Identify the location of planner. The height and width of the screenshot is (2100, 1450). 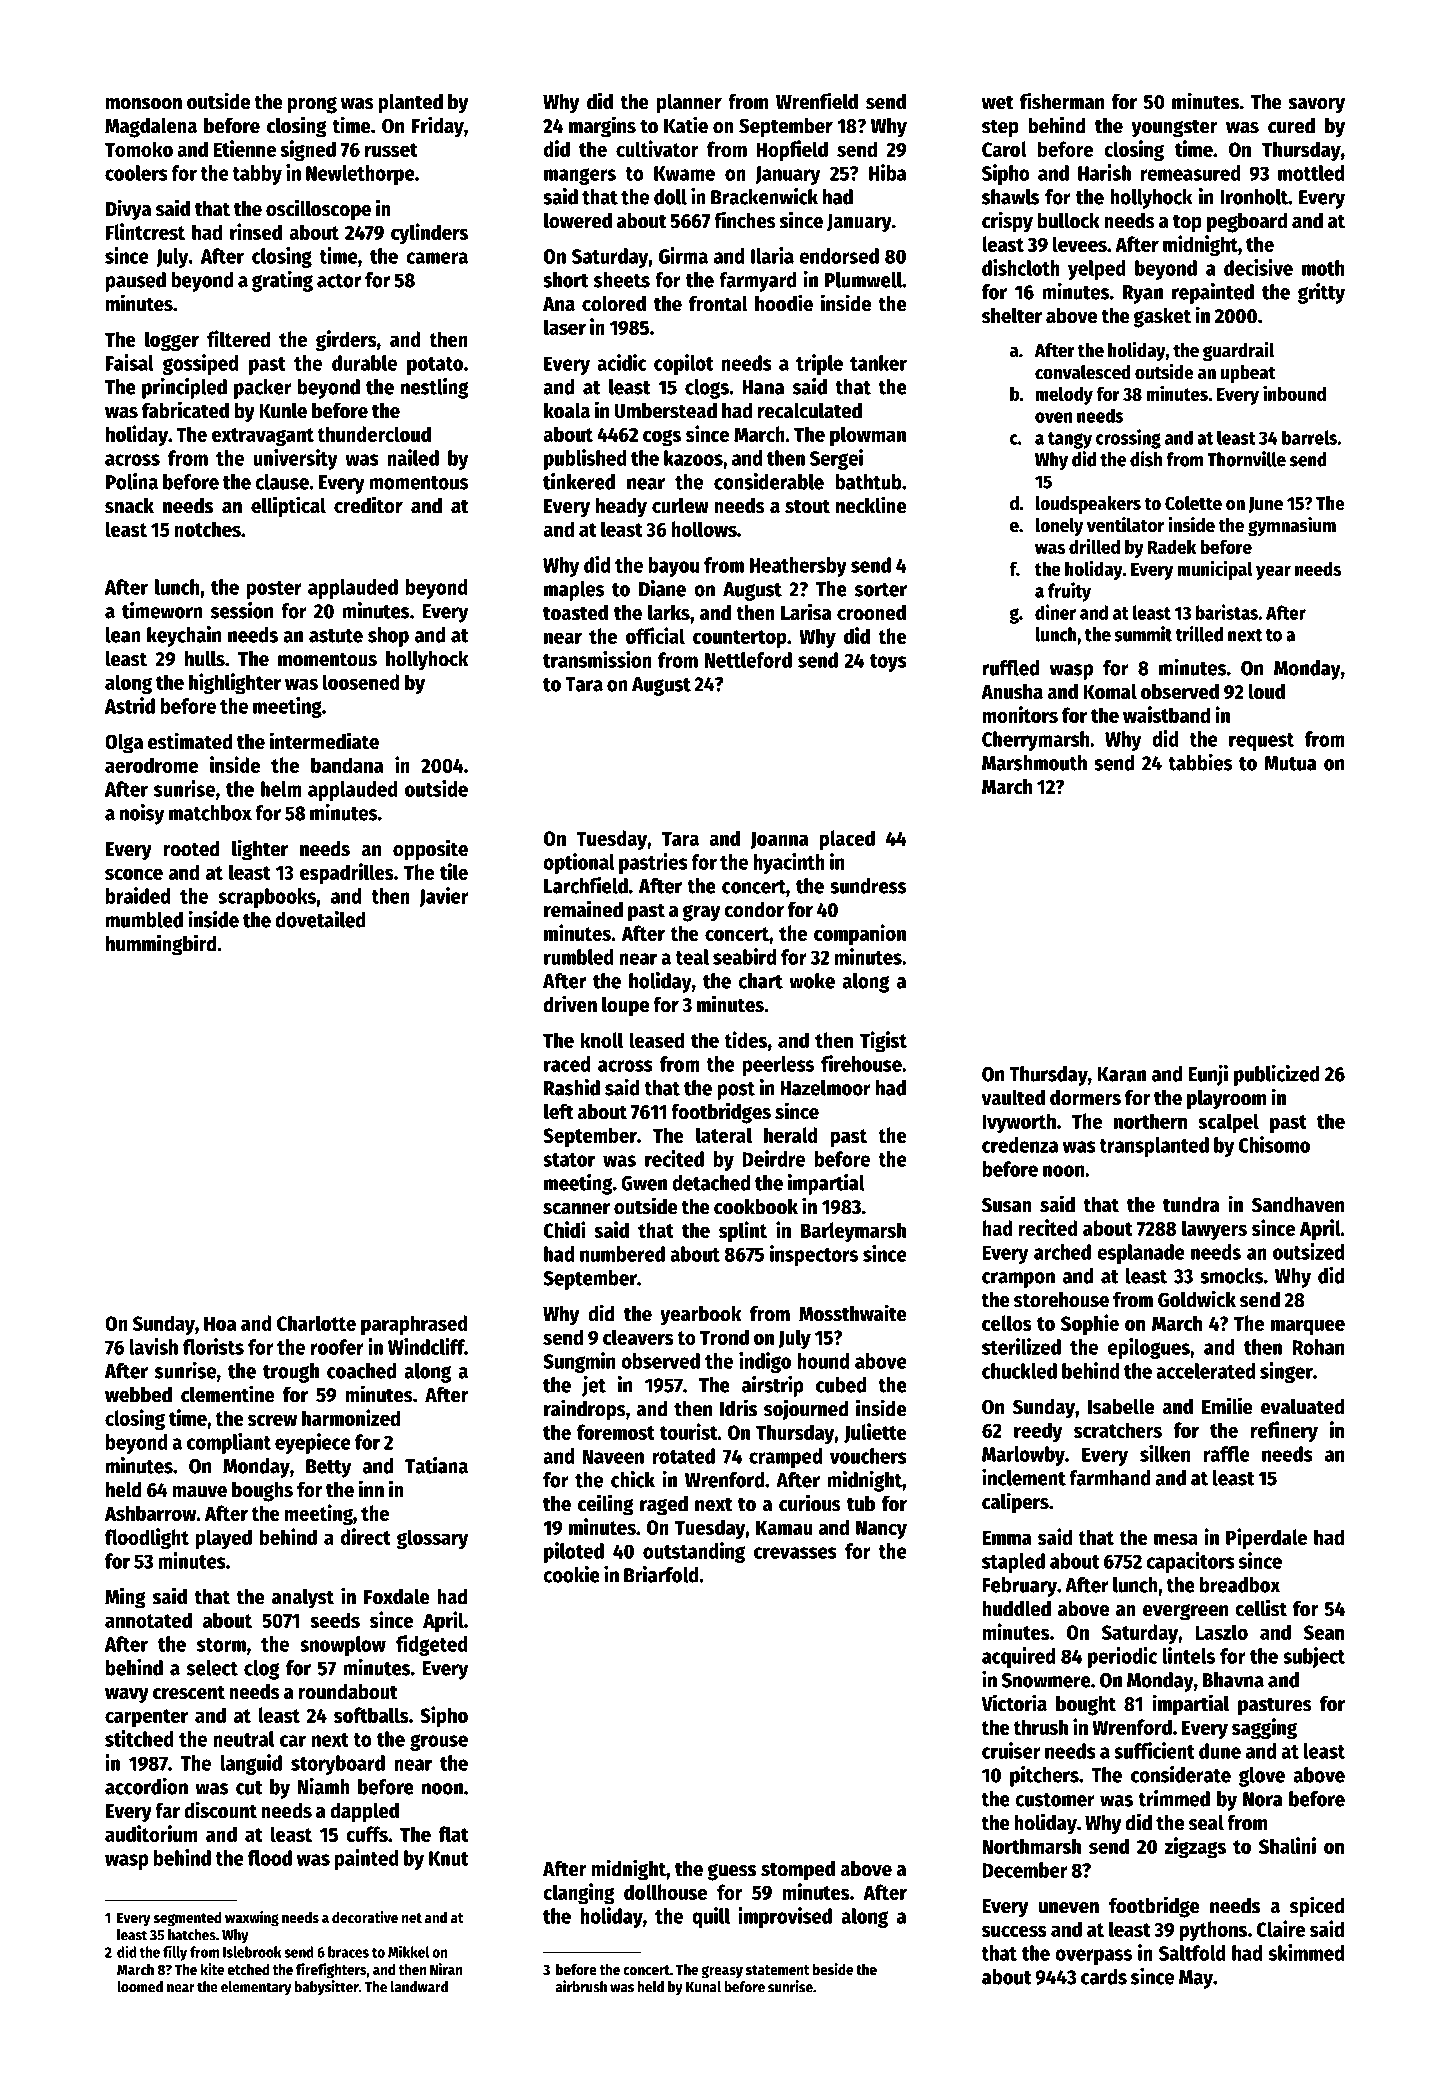
(689, 104).
